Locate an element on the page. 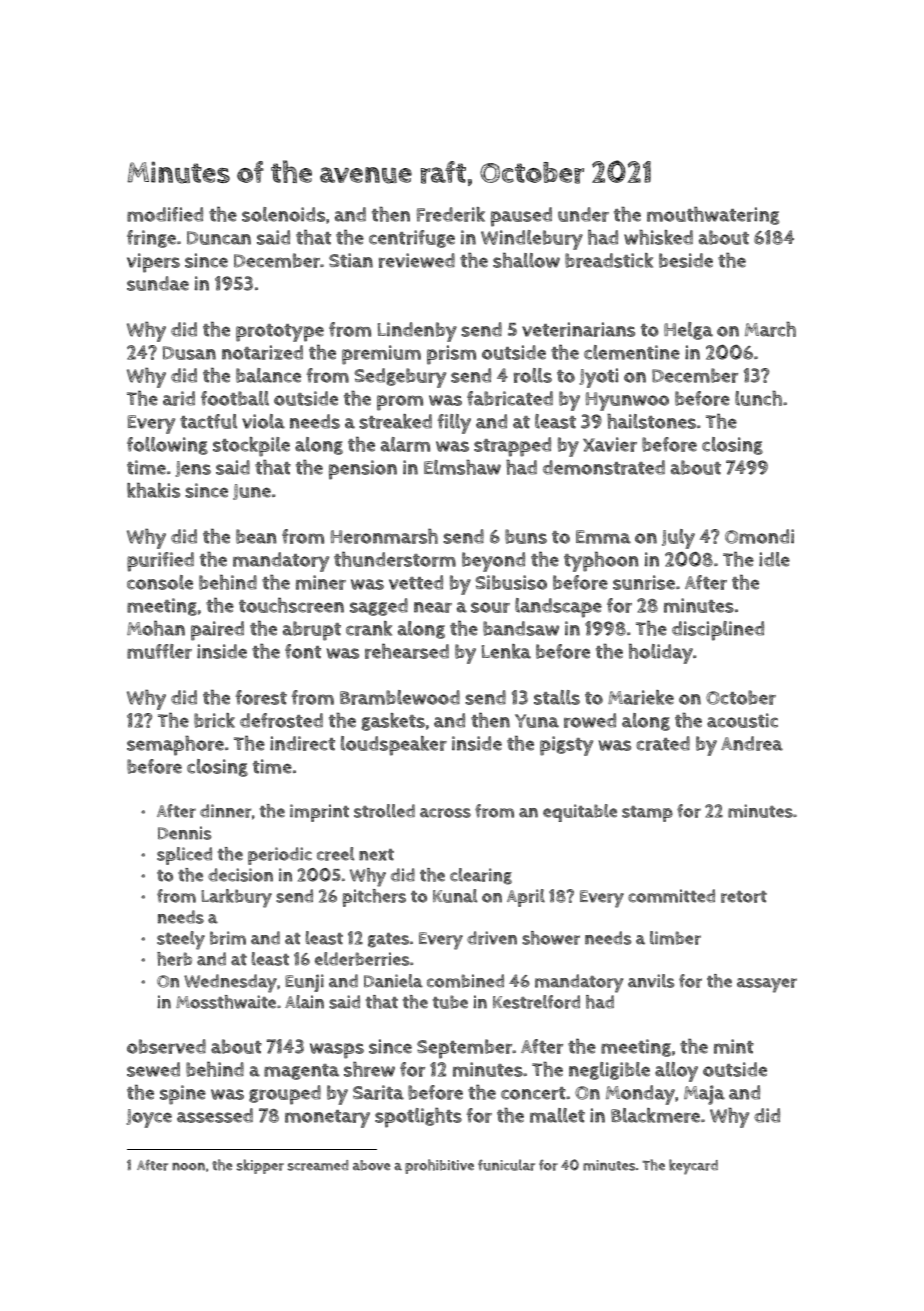 This image has width=924, height=1311. touchscreen is located at coordinates (291, 605).
